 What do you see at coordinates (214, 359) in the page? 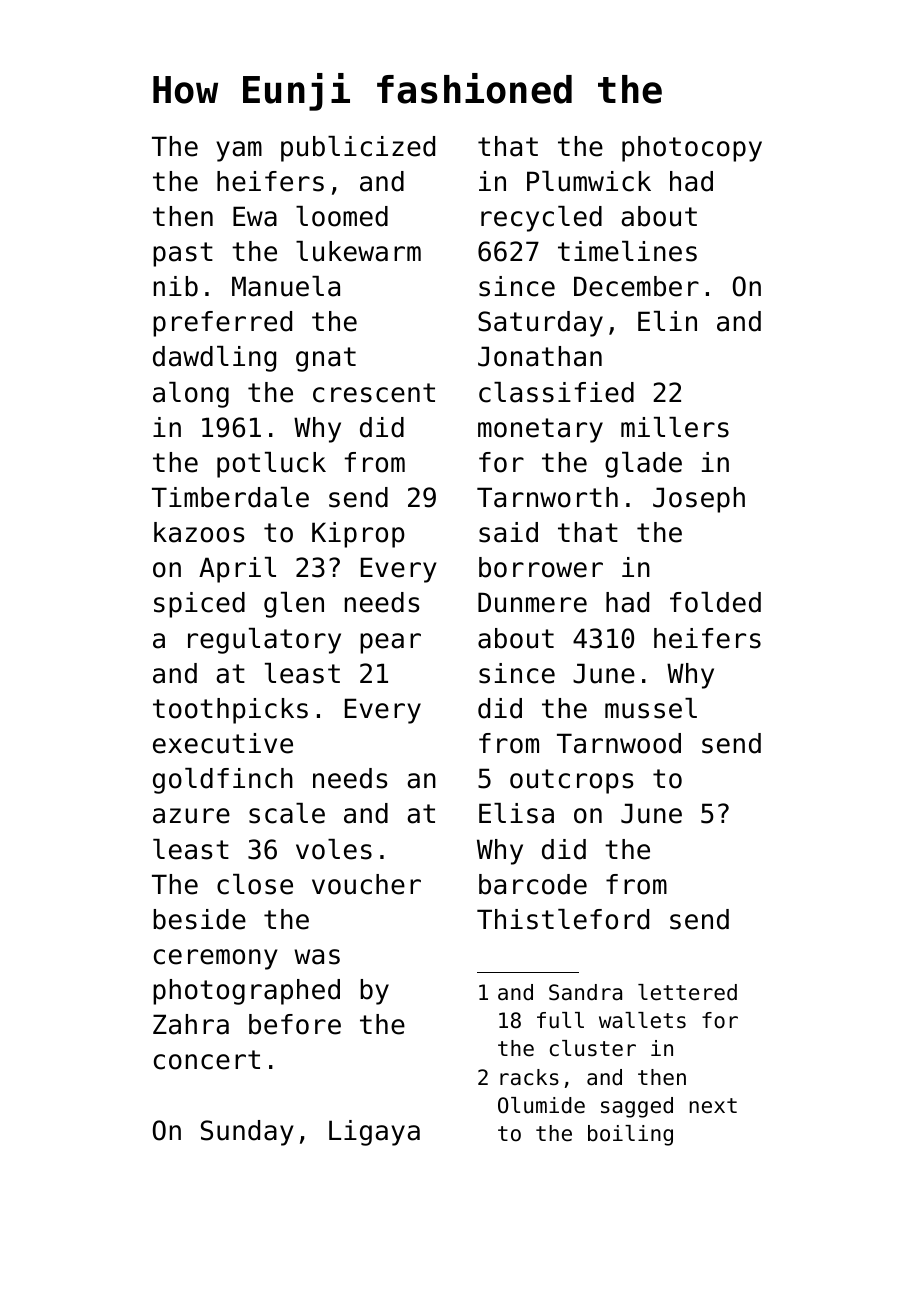
I see `dawdling` at bounding box center [214, 359].
